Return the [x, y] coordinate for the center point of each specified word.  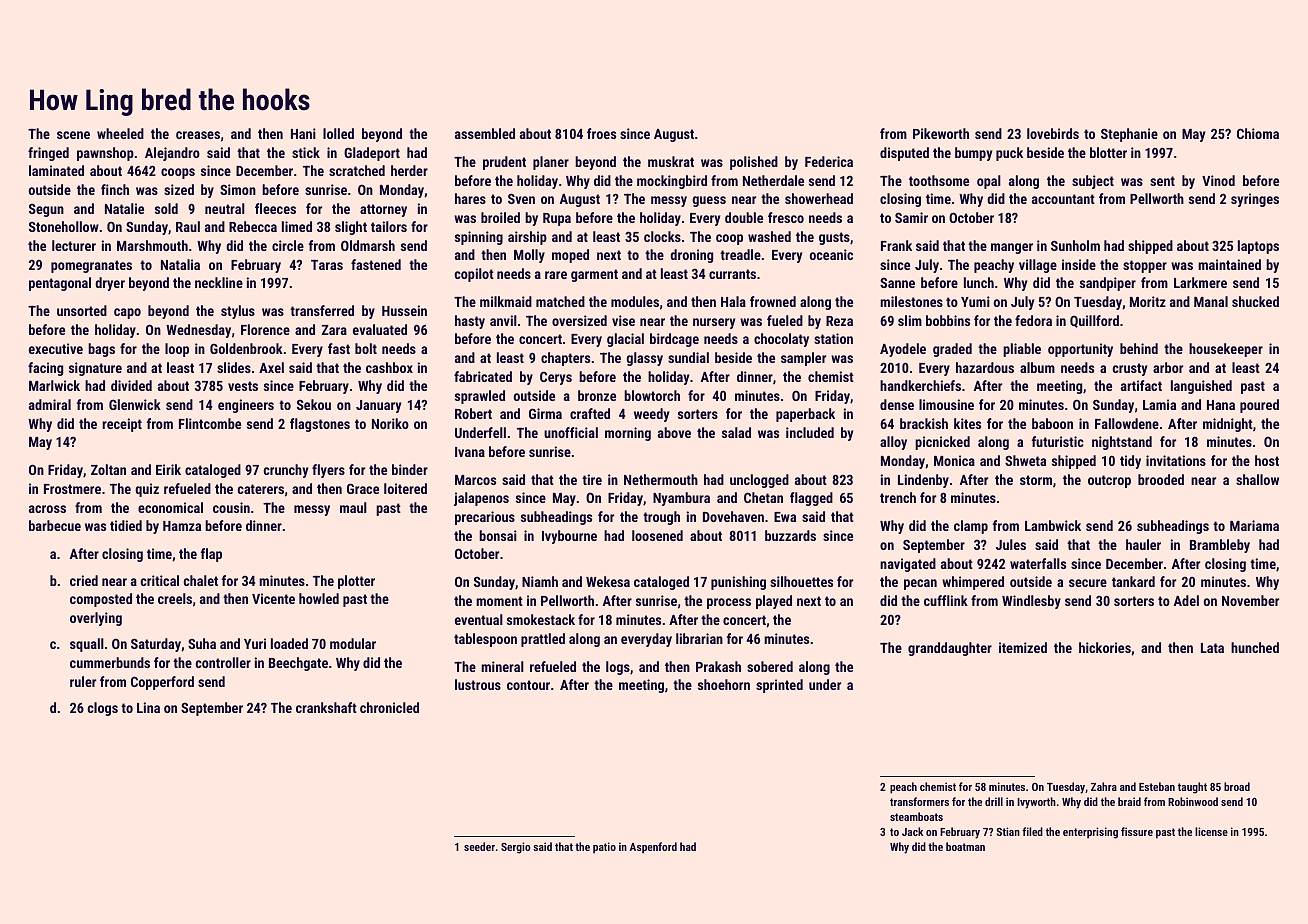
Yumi [975, 301]
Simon [238, 189]
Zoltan [108, 469]
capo [127, 313]
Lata [1212, 648]
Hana [1221, 405]
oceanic [831, 254]
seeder [479, 846]
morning [628, 434]
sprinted [779, 686]
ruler [83, 681]
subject [1093, 182]
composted [101, 600]
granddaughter [950, 649]
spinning [479, 238]
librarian [699, 638]
